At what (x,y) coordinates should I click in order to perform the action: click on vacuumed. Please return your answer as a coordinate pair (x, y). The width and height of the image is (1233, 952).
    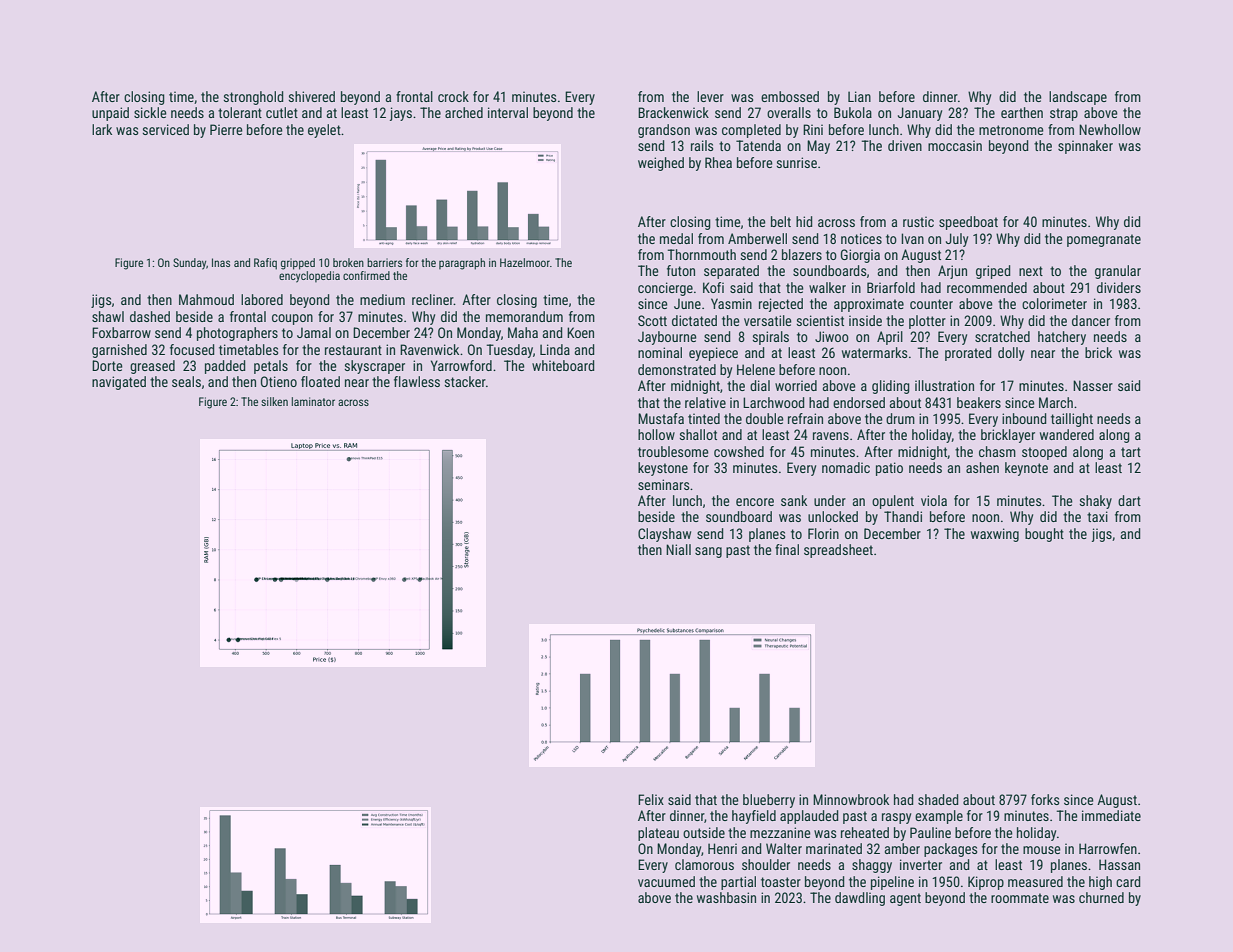
    Looking at the image, I should click on (666, 881).
